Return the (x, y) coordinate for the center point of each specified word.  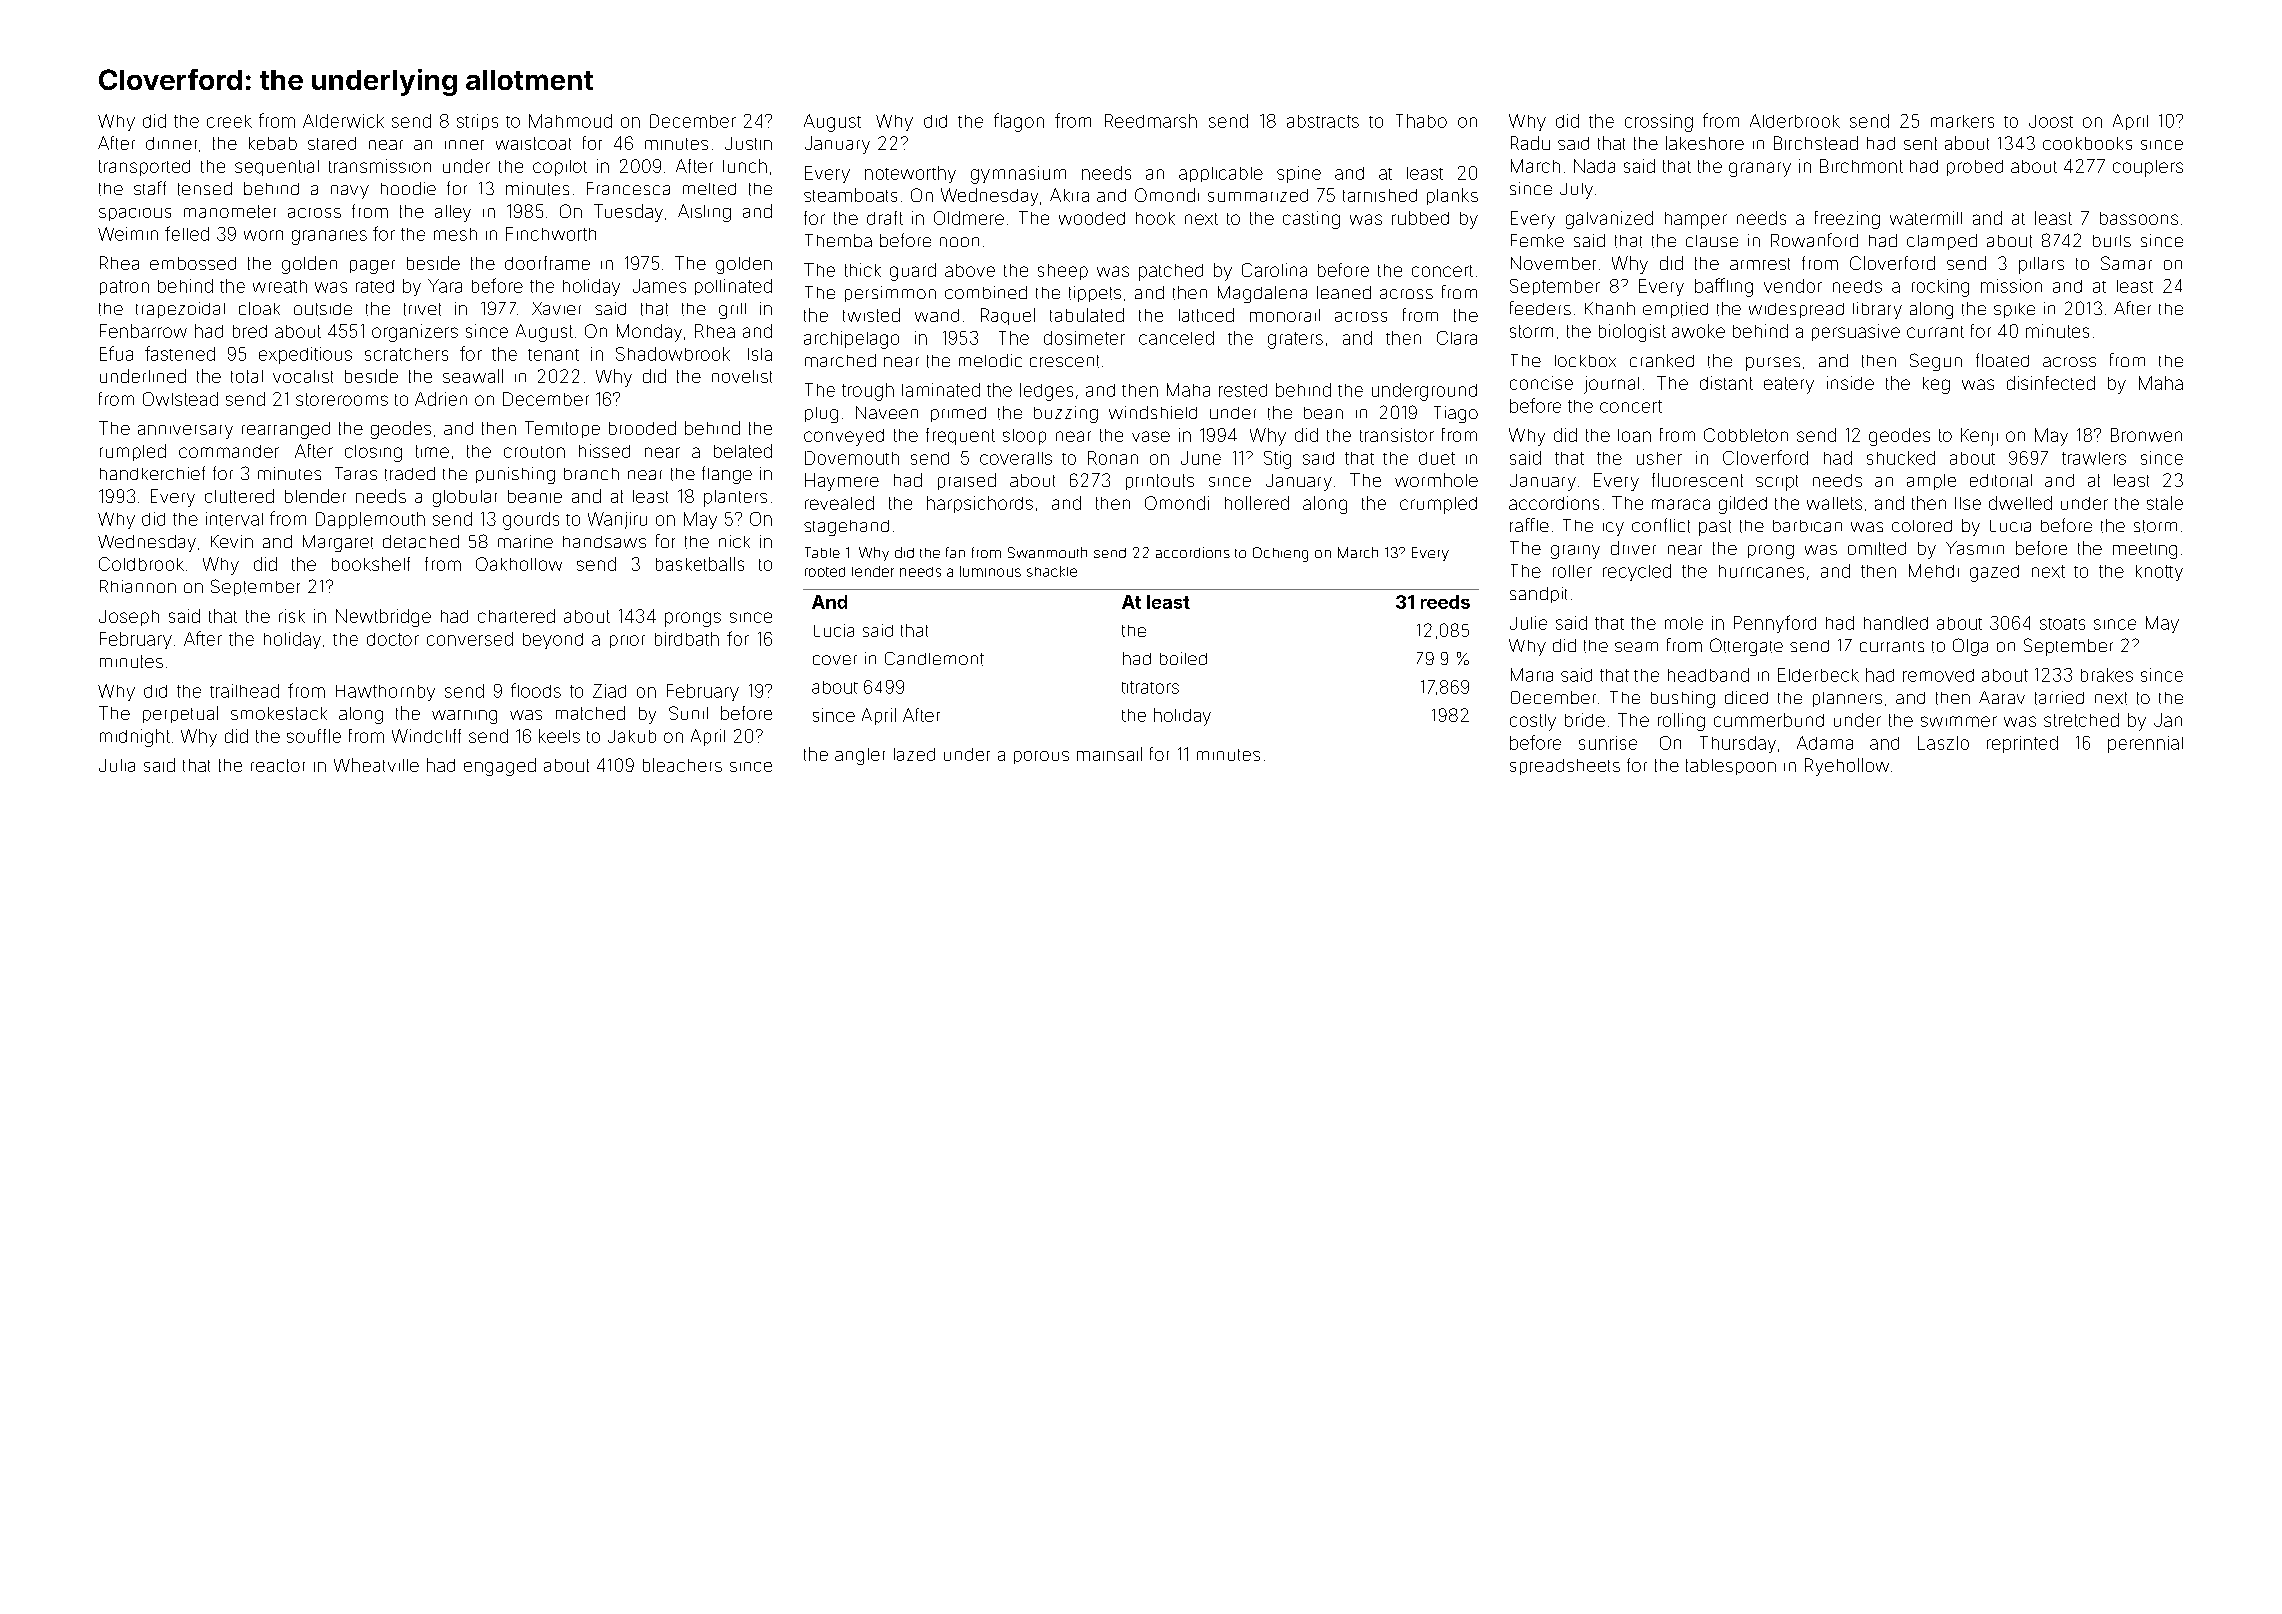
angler (860, 756)
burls (2112, 241)
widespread (1796, 310)
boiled (1183, 658)
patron (124, 287)
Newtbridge (383, 618)
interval (234, 519)
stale (2165, 503)
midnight (135, 738)
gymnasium (1018, 175)
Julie (1528, 623)
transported (144, 168)
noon (959, 242)
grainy (1575, 552)
